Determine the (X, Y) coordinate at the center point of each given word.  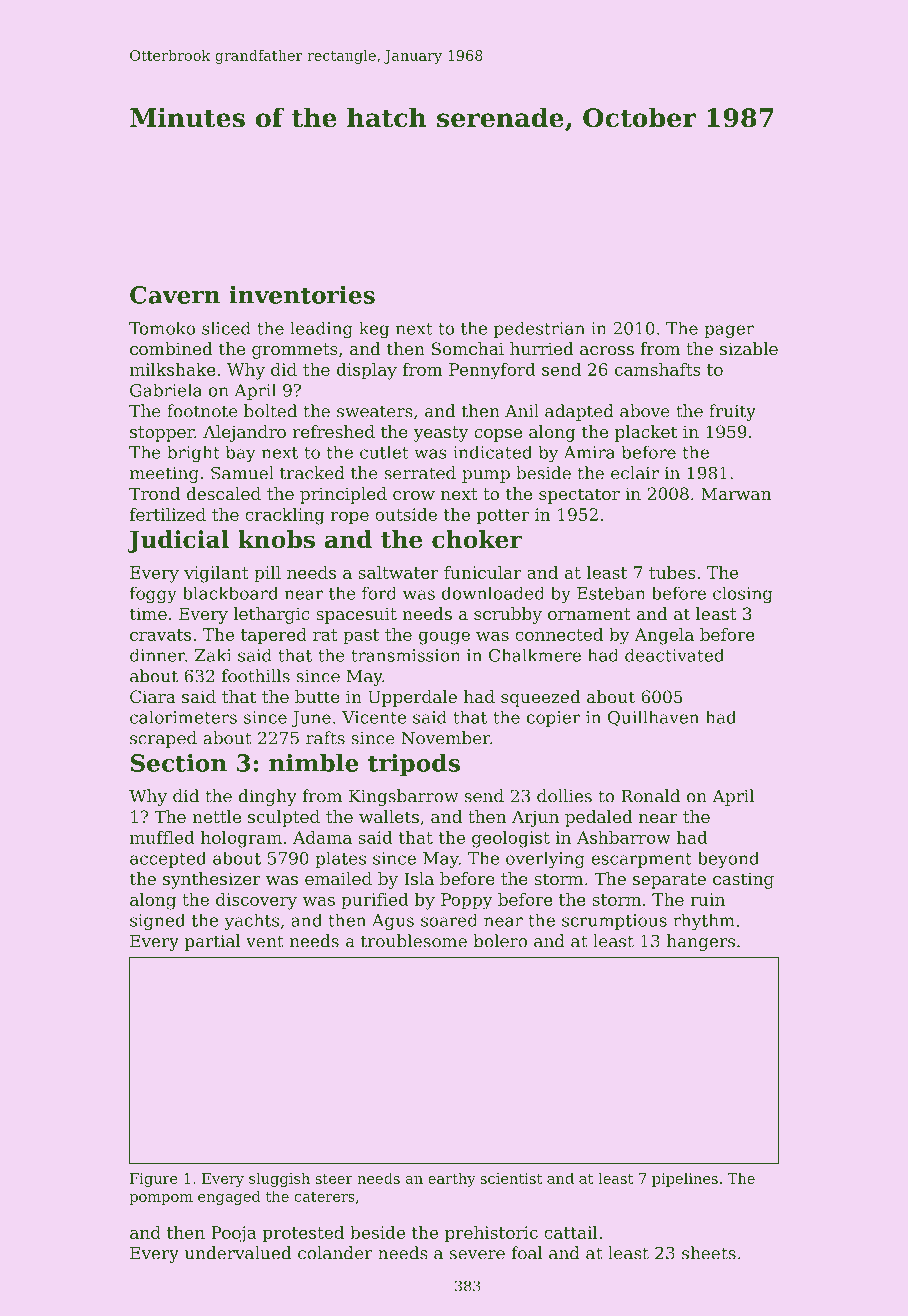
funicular (483, 572)
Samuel (242, 473)
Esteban (611, 593)
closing (743, 595)
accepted (168, 859)
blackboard (230, 593)
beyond (728, 859)
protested (303, 1234)
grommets (295, 351)
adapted (579, 412)
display (367, 371)
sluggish (279, 1179)
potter (503, 517)
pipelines (685, 1179)
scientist (511, 1178)
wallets (389, 816)
